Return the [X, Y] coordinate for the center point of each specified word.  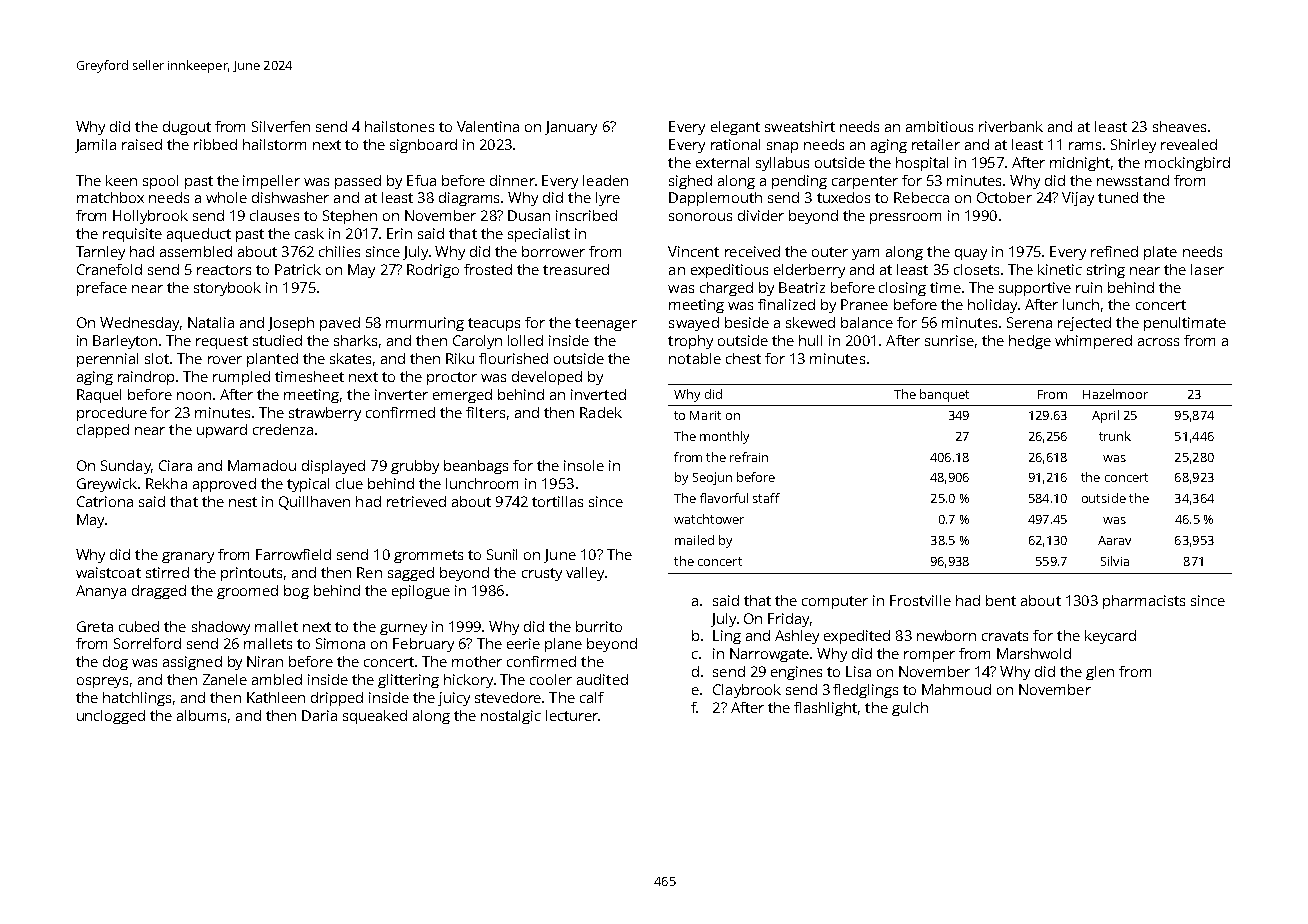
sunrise [949, 340]
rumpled [241, 378]
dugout [187, 128]
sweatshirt [800, 126]
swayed [694, 324]
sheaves [1179, 126]
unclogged [111, 717]
